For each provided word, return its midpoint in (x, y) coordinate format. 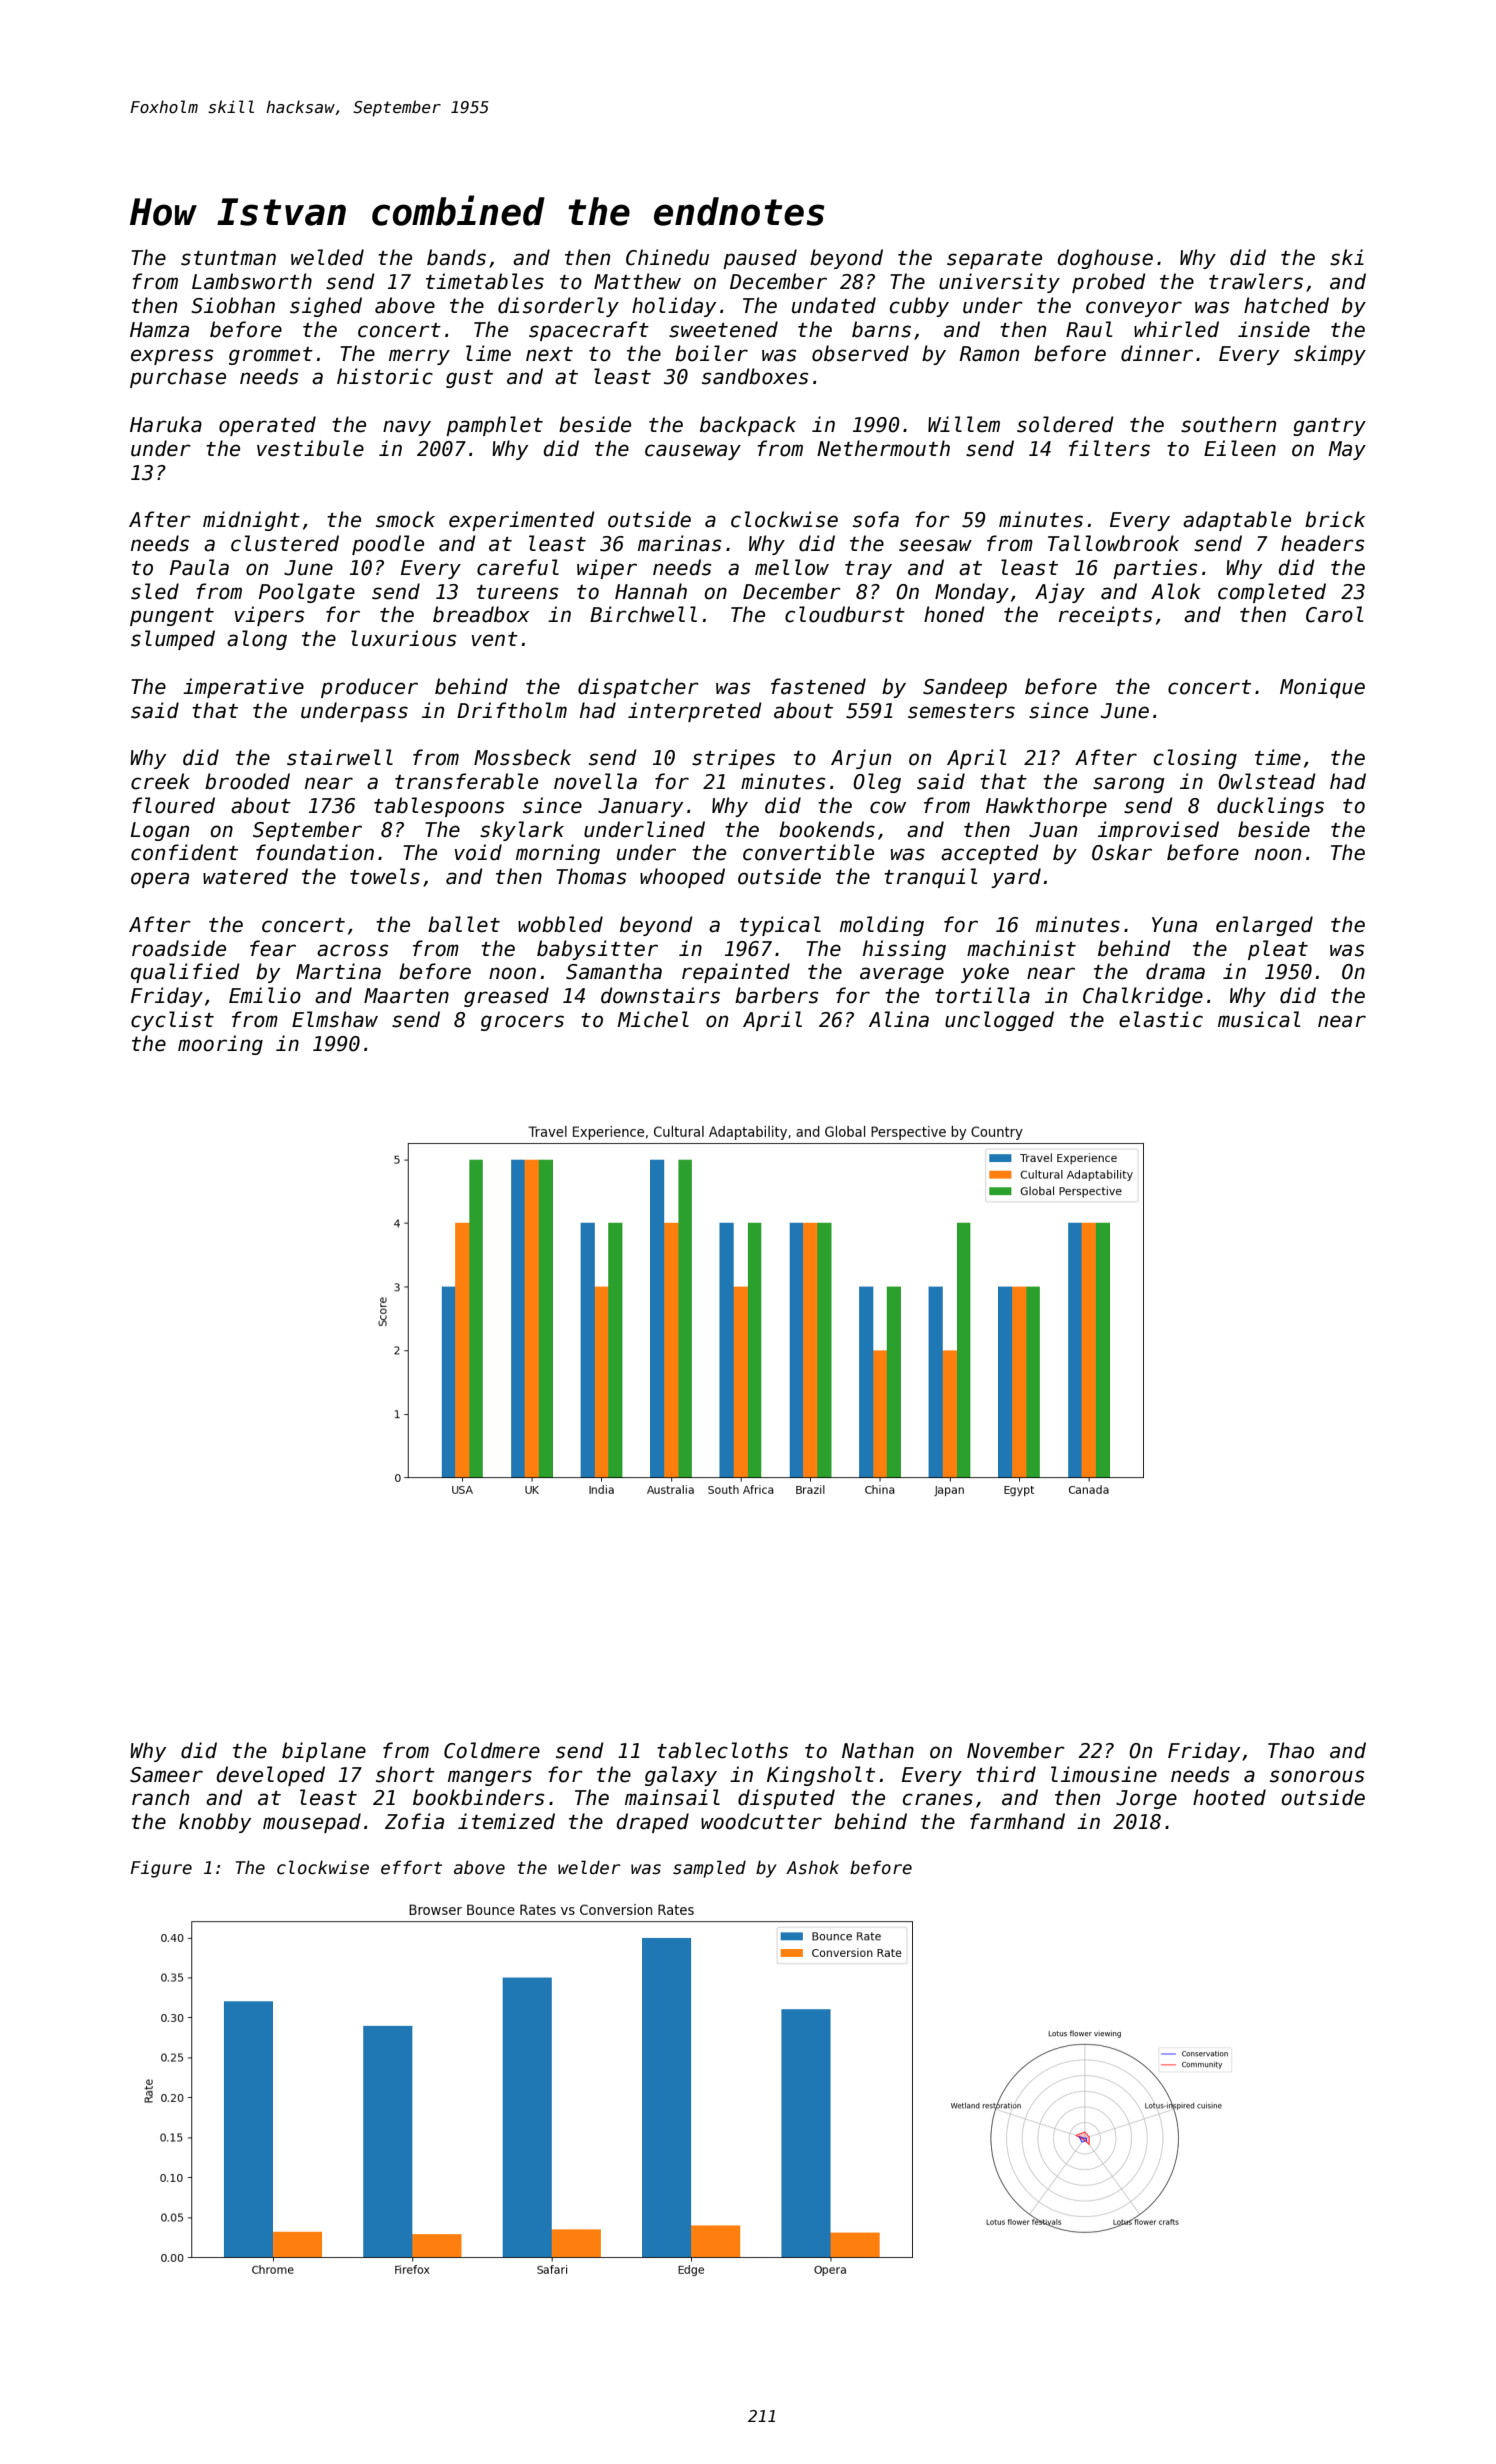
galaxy (681, 1776)
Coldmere (492, 1750)
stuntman (228, 258)
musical (1259, 1019)
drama (1175, 971)
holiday (674, 307)
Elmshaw (335, 1019)
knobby (215, 1823)
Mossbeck (522, 757)
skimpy (1330, 355)
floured (173, 805)
